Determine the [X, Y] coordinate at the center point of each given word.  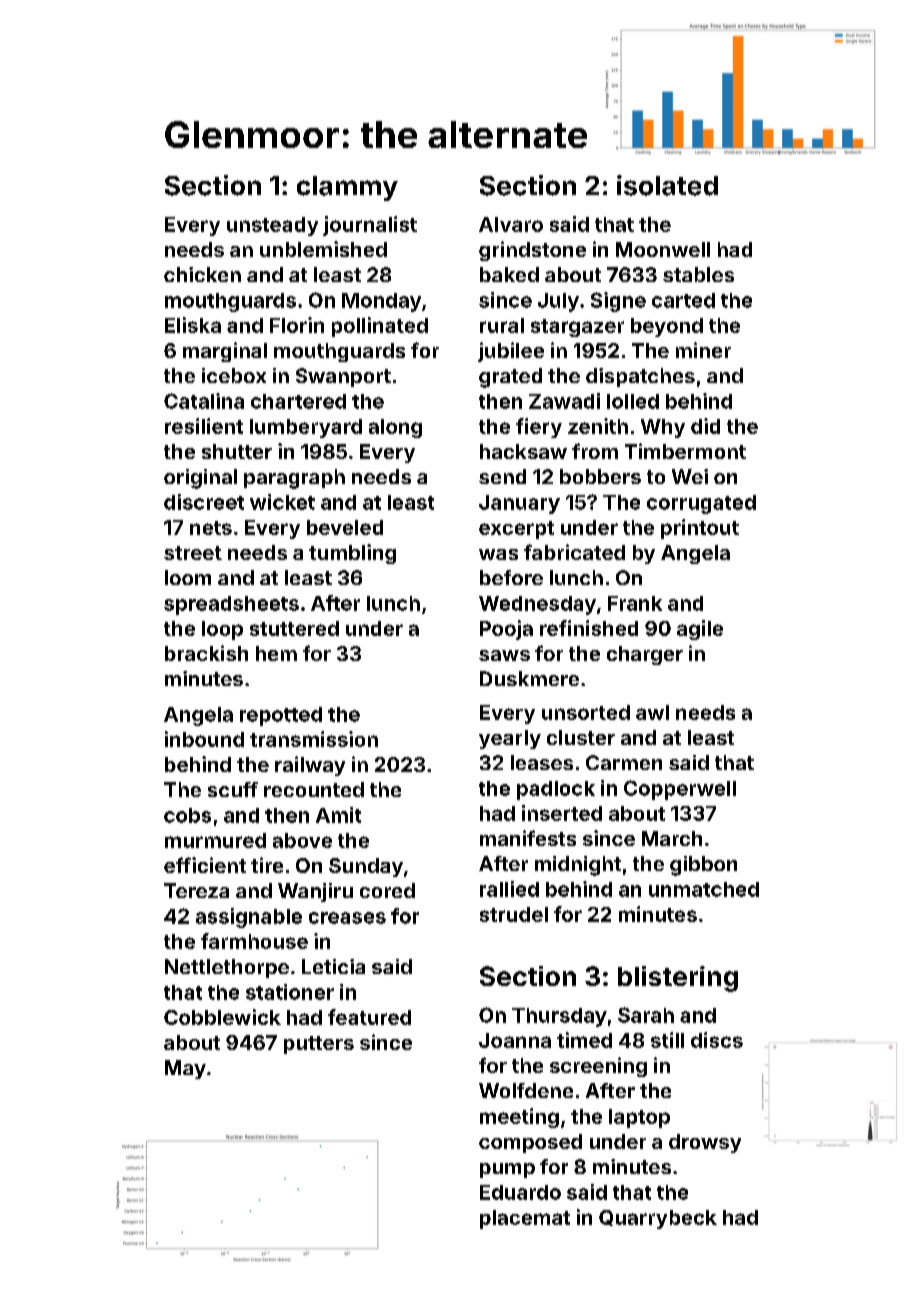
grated [510, 378]
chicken [202, 274]
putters [319, 1045]
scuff [233, 789]
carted [683, 300]
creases [347, 918]
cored [387, 890]
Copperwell [680, 790]
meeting [519, 1118]
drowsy [705, 1143]
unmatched [704, 889]
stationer [290, 992]
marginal [225, 352]
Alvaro [511, 224]
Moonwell [663, 249]
